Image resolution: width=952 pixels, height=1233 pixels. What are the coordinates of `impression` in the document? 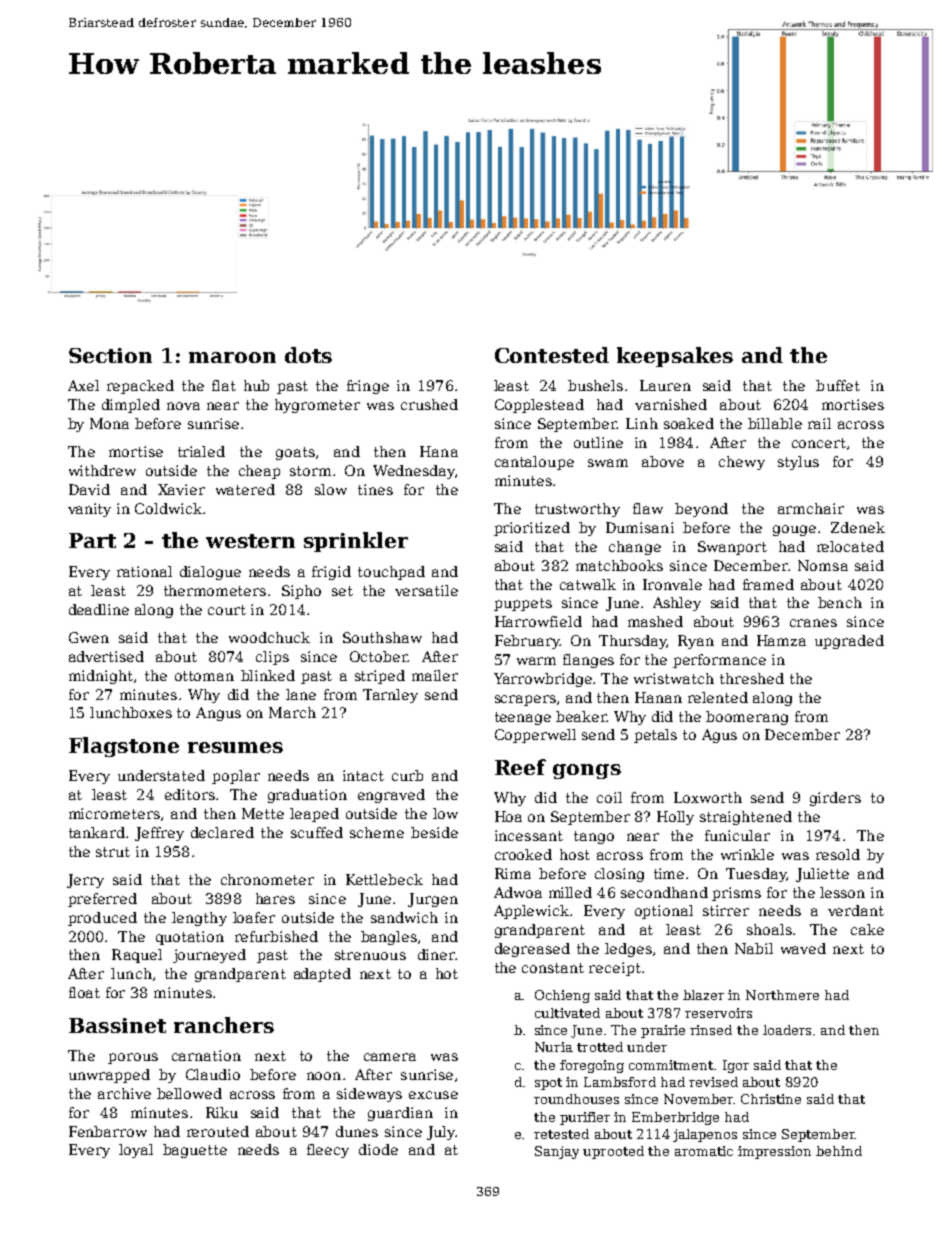 It's located at (774, 1152).
